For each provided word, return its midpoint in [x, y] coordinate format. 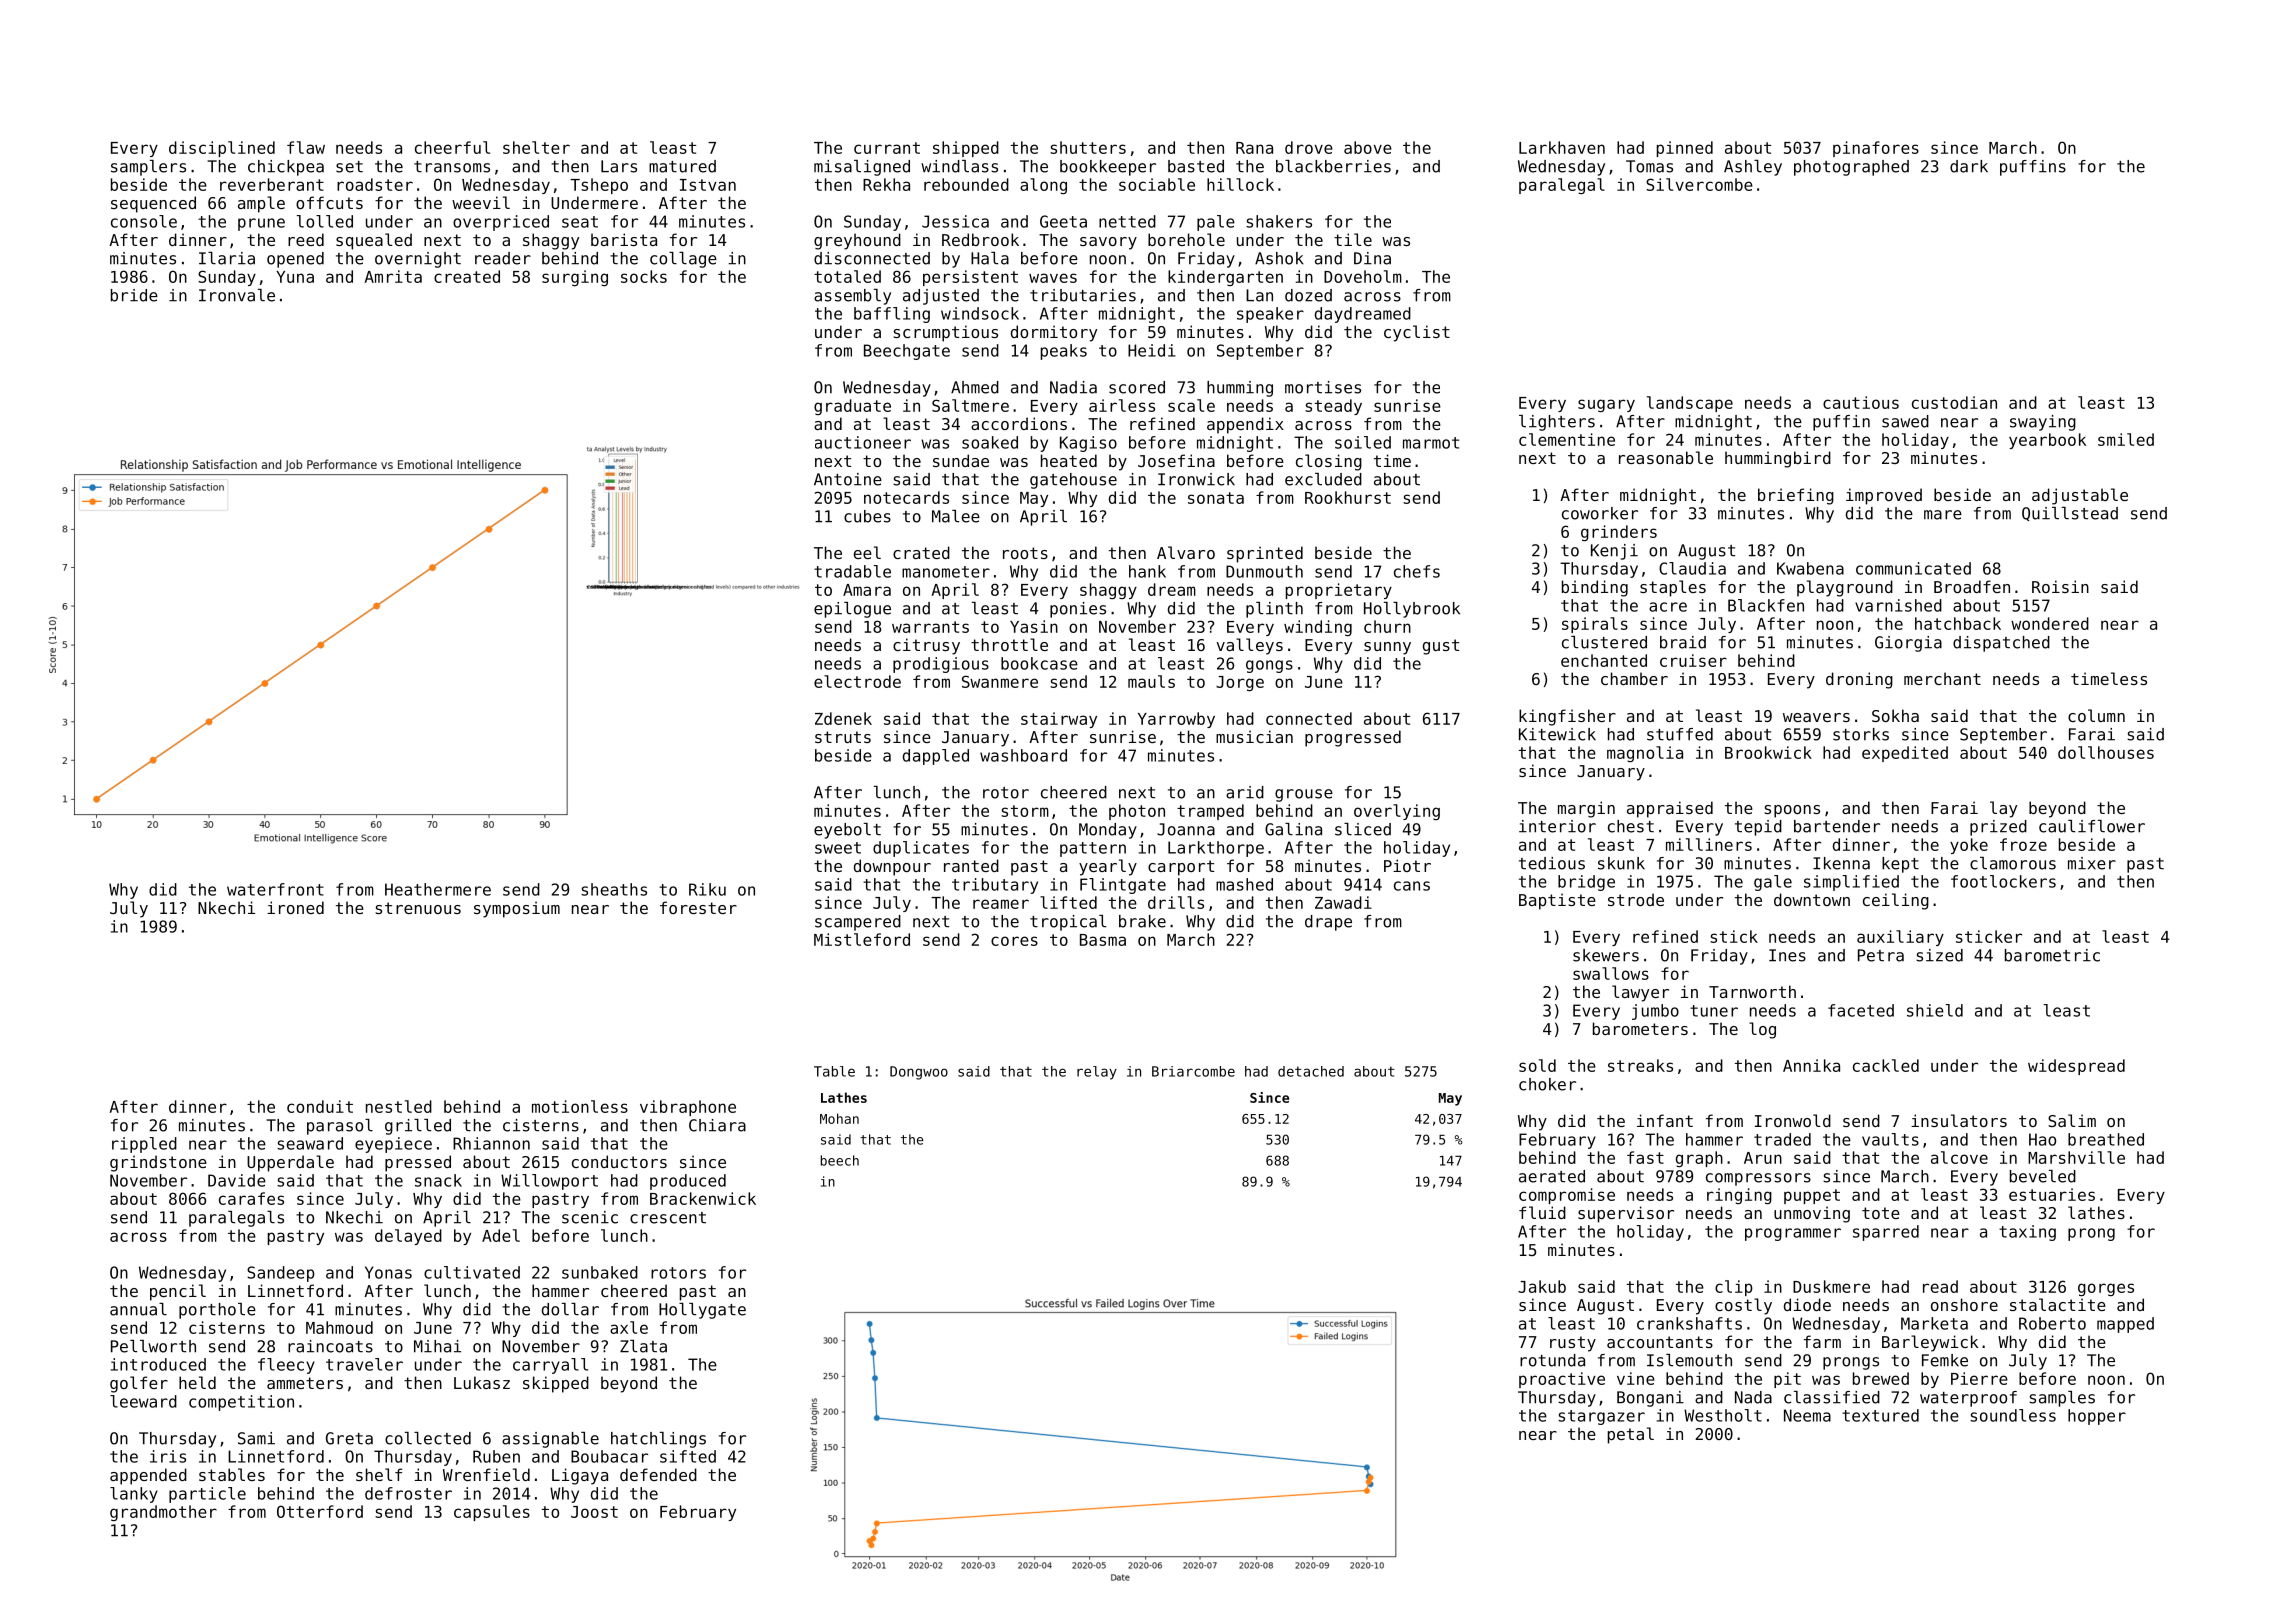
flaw [306, 147]
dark [1969, 166]
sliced [1363, 829]
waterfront [275, 889]
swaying [2043, 423]
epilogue [852, 610]
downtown [1812, 899]
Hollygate [702, 1311]
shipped [966, 149]
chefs [1417, 571]
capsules [492, 1513]
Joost [594, 1512]
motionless [580, 1106]
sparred [1886, 1233]
